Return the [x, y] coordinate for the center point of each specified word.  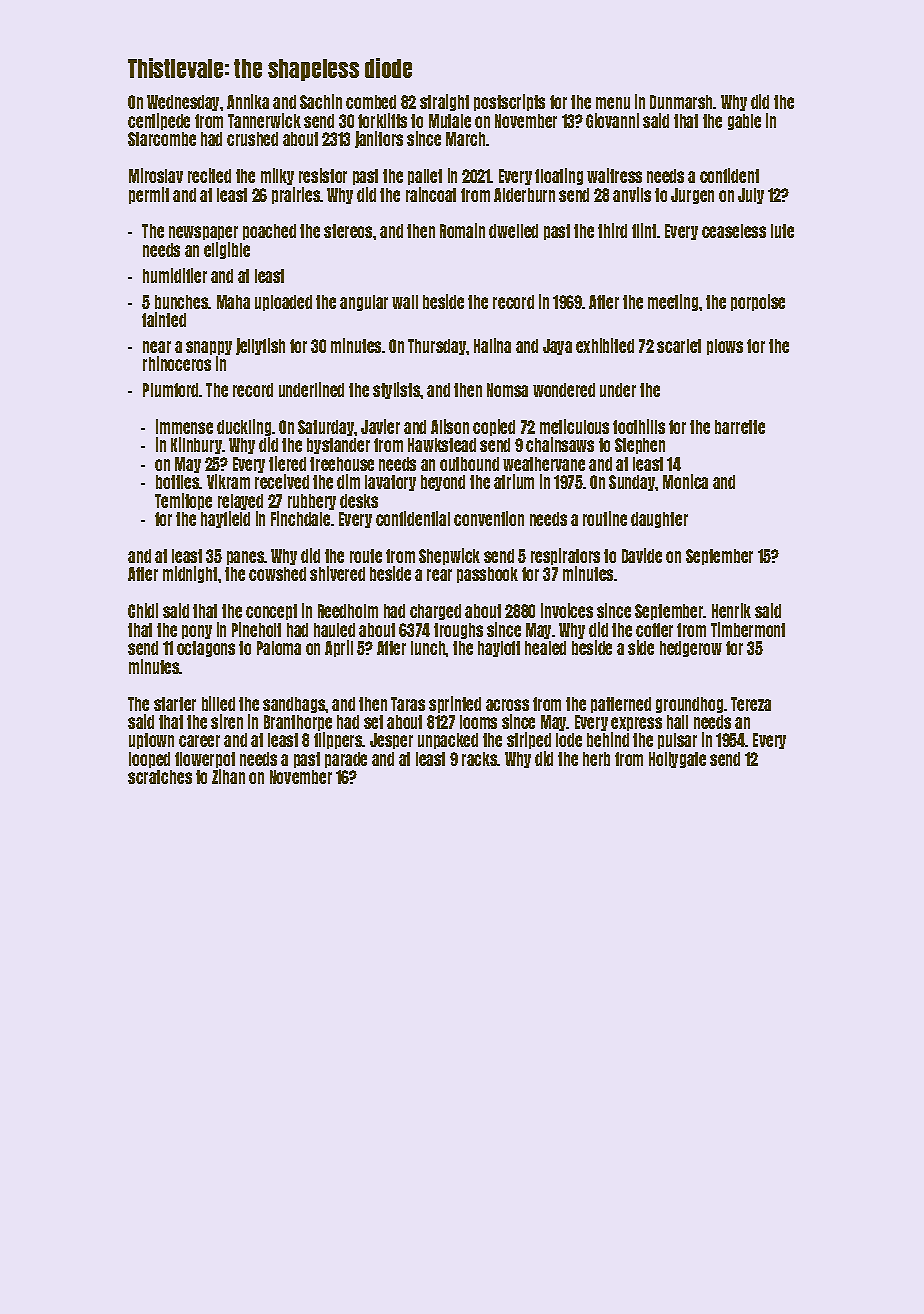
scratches [160, 777]
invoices [567, 610]
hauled [334, 630]
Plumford [171, 390]
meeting [673, 302]
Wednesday [183, 103]
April [339, 648]
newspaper [203, 233]
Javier [380, 426]
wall [405, 302]
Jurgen [692, 196]
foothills [639, 426]
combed [371, 102]
